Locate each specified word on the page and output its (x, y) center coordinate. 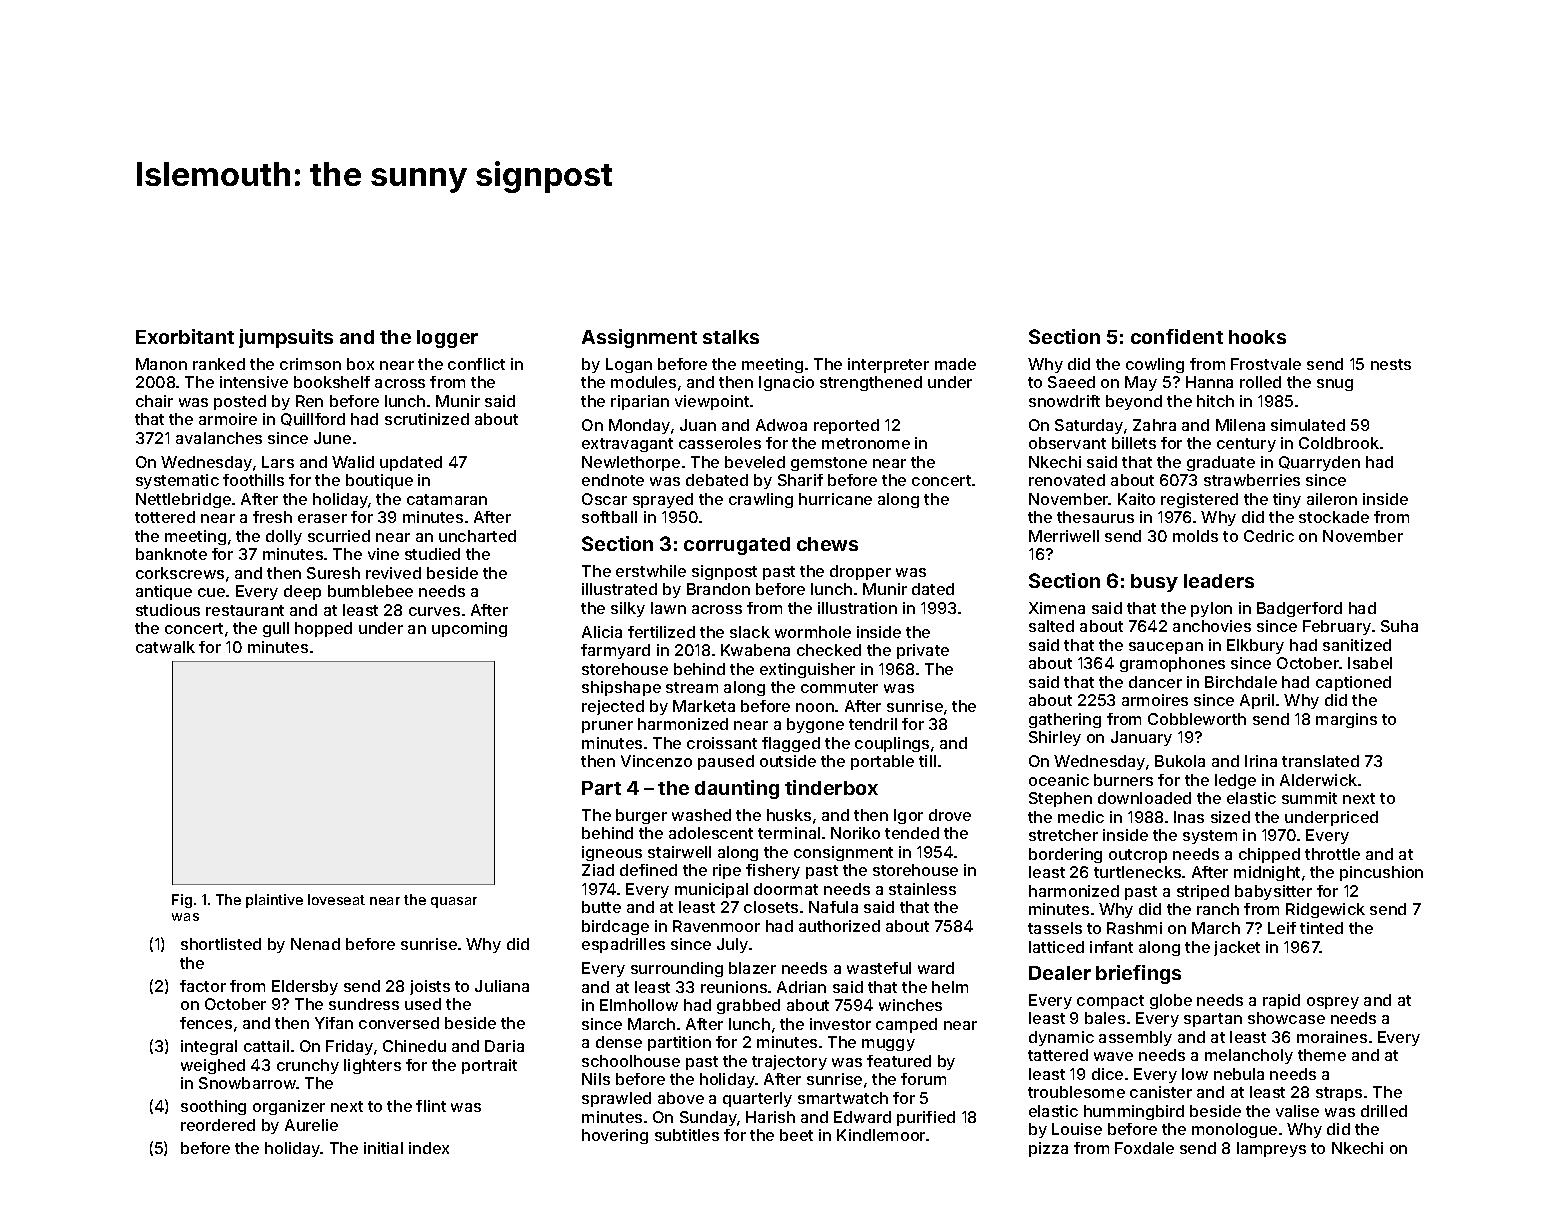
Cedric (1269, 536)
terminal (789, 833)
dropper (860, 572)
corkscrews (180, 573)
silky (628, 609)
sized (1230, 817)
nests (1391, 364)
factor (203, 986)
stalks (731, 337)
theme (1322, 1055)
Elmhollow (639, 1005)
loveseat (336, 899)
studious (168, 610)
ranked (219, 364)
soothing (213, 1107)
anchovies (1212, 626)
